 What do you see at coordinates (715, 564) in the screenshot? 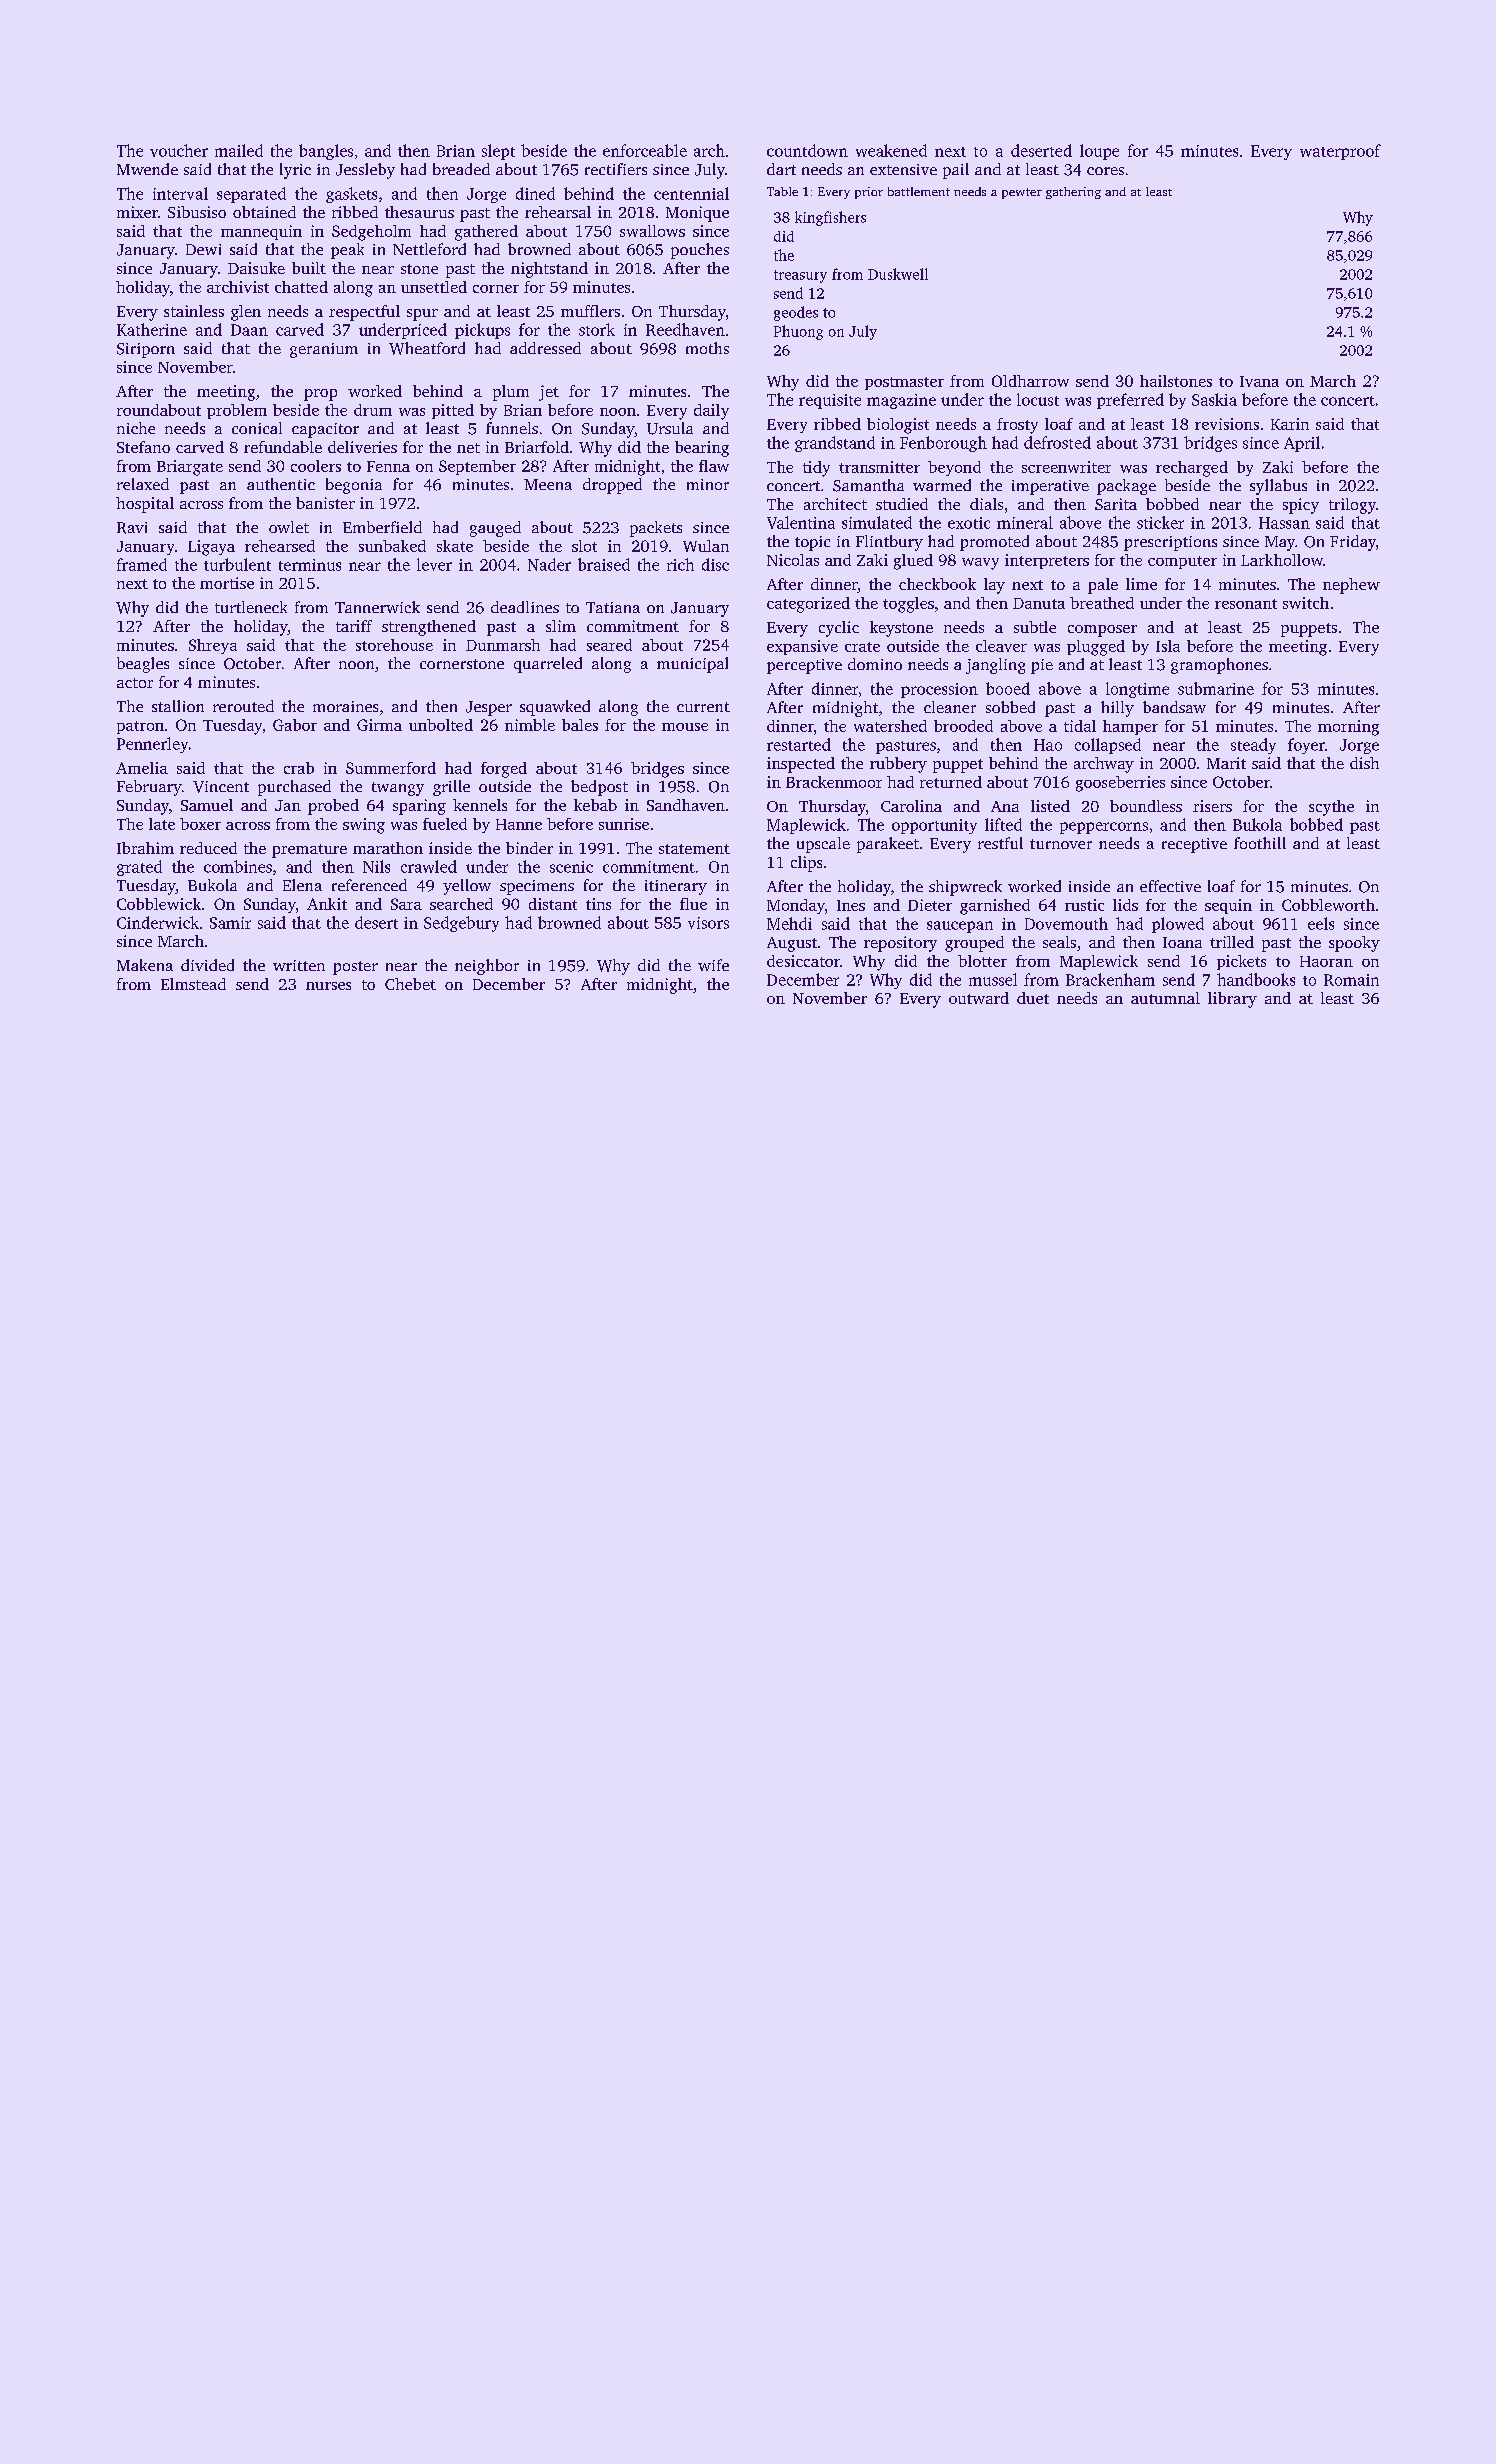
I see `disc` at bounding box center [715, 564].
